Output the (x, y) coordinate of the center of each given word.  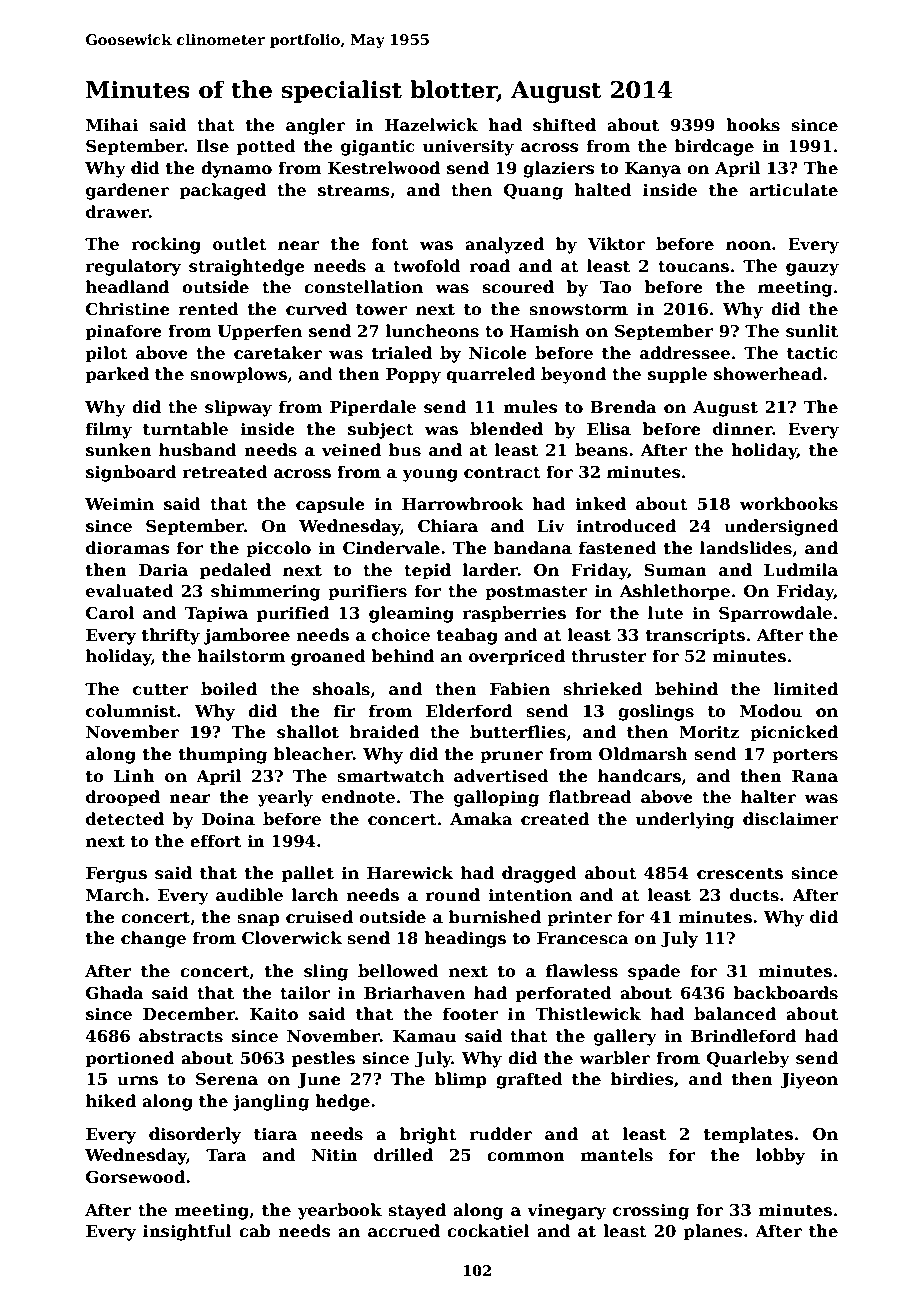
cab (254, 1231)
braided (384, 732)
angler (315, 126)
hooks (753, 125)
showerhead (768, 374)
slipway (238, 408)
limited (806, 689)
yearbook (340, 1211)
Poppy (413, 376)
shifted (564, 125)
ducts (754, 895)
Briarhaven (414, 993)
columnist (131, 711)
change (153, 939)
